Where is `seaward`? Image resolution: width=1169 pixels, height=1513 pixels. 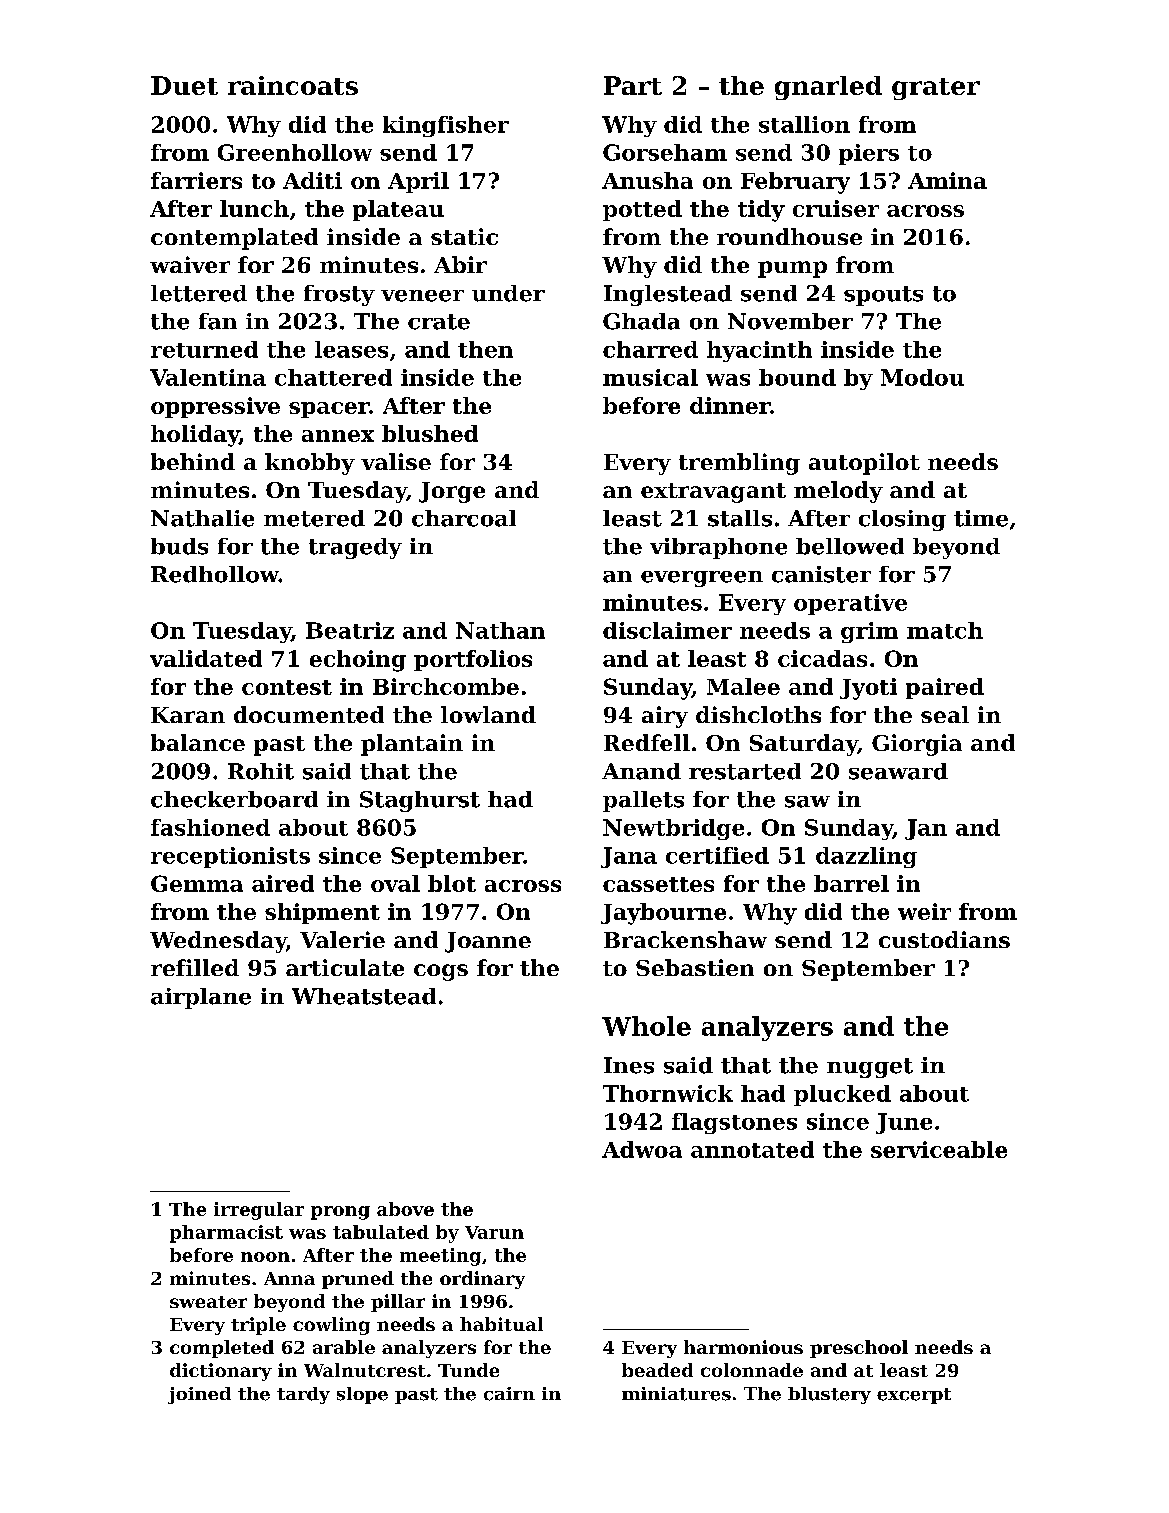
seaward is located at coordinates (898, 771).
